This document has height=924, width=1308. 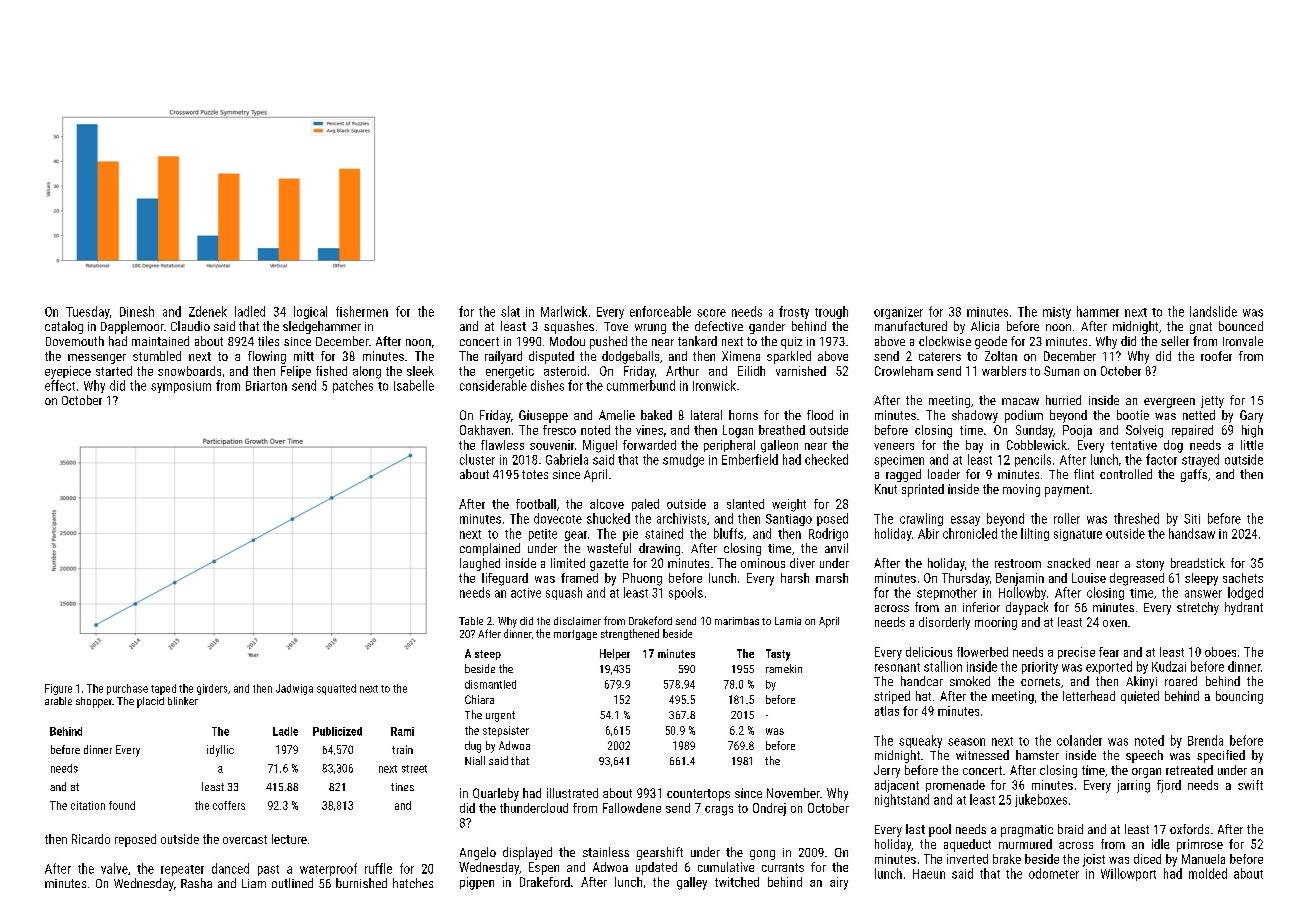 I want to click on swift, so click(x=1250, y=785).
